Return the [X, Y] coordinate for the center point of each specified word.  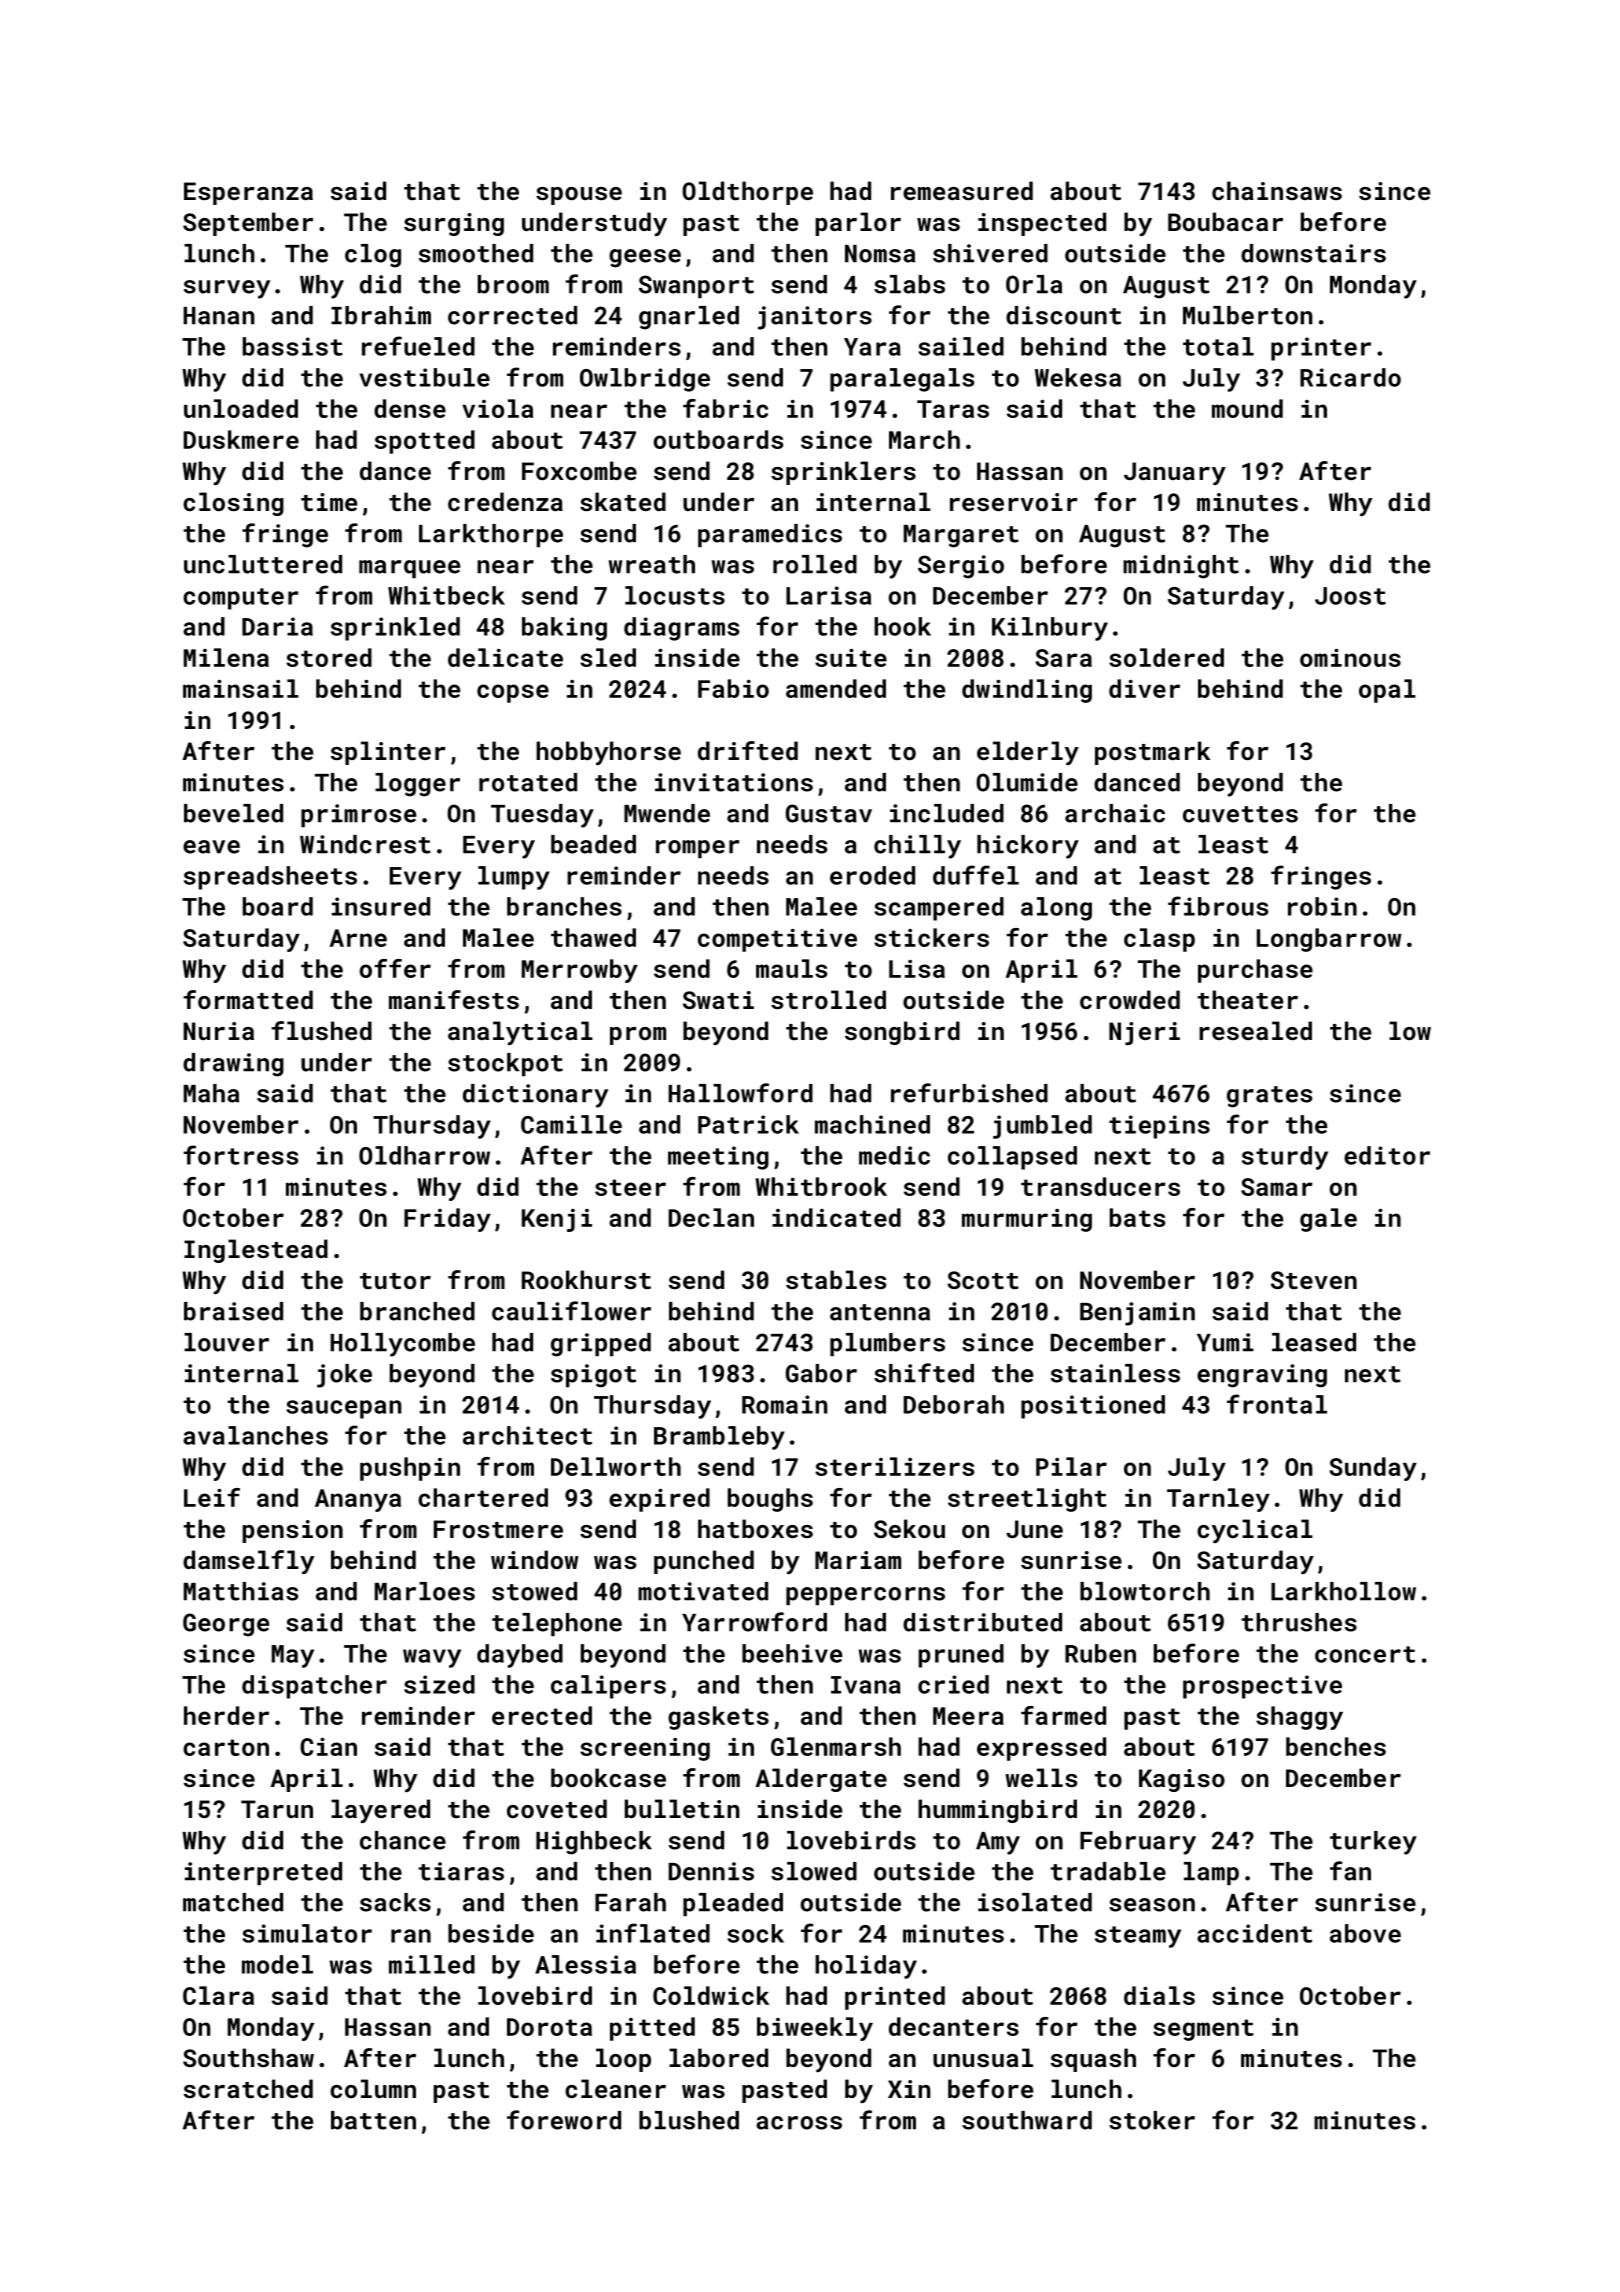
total [1218, 346]
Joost [1350, 596]
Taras [953, 409]
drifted [748, 750]
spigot [593, 1376]
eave [211, 847]
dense [410, 408]
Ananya [358, 1500]
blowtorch [1145, 1591]
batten [373, 2120]
